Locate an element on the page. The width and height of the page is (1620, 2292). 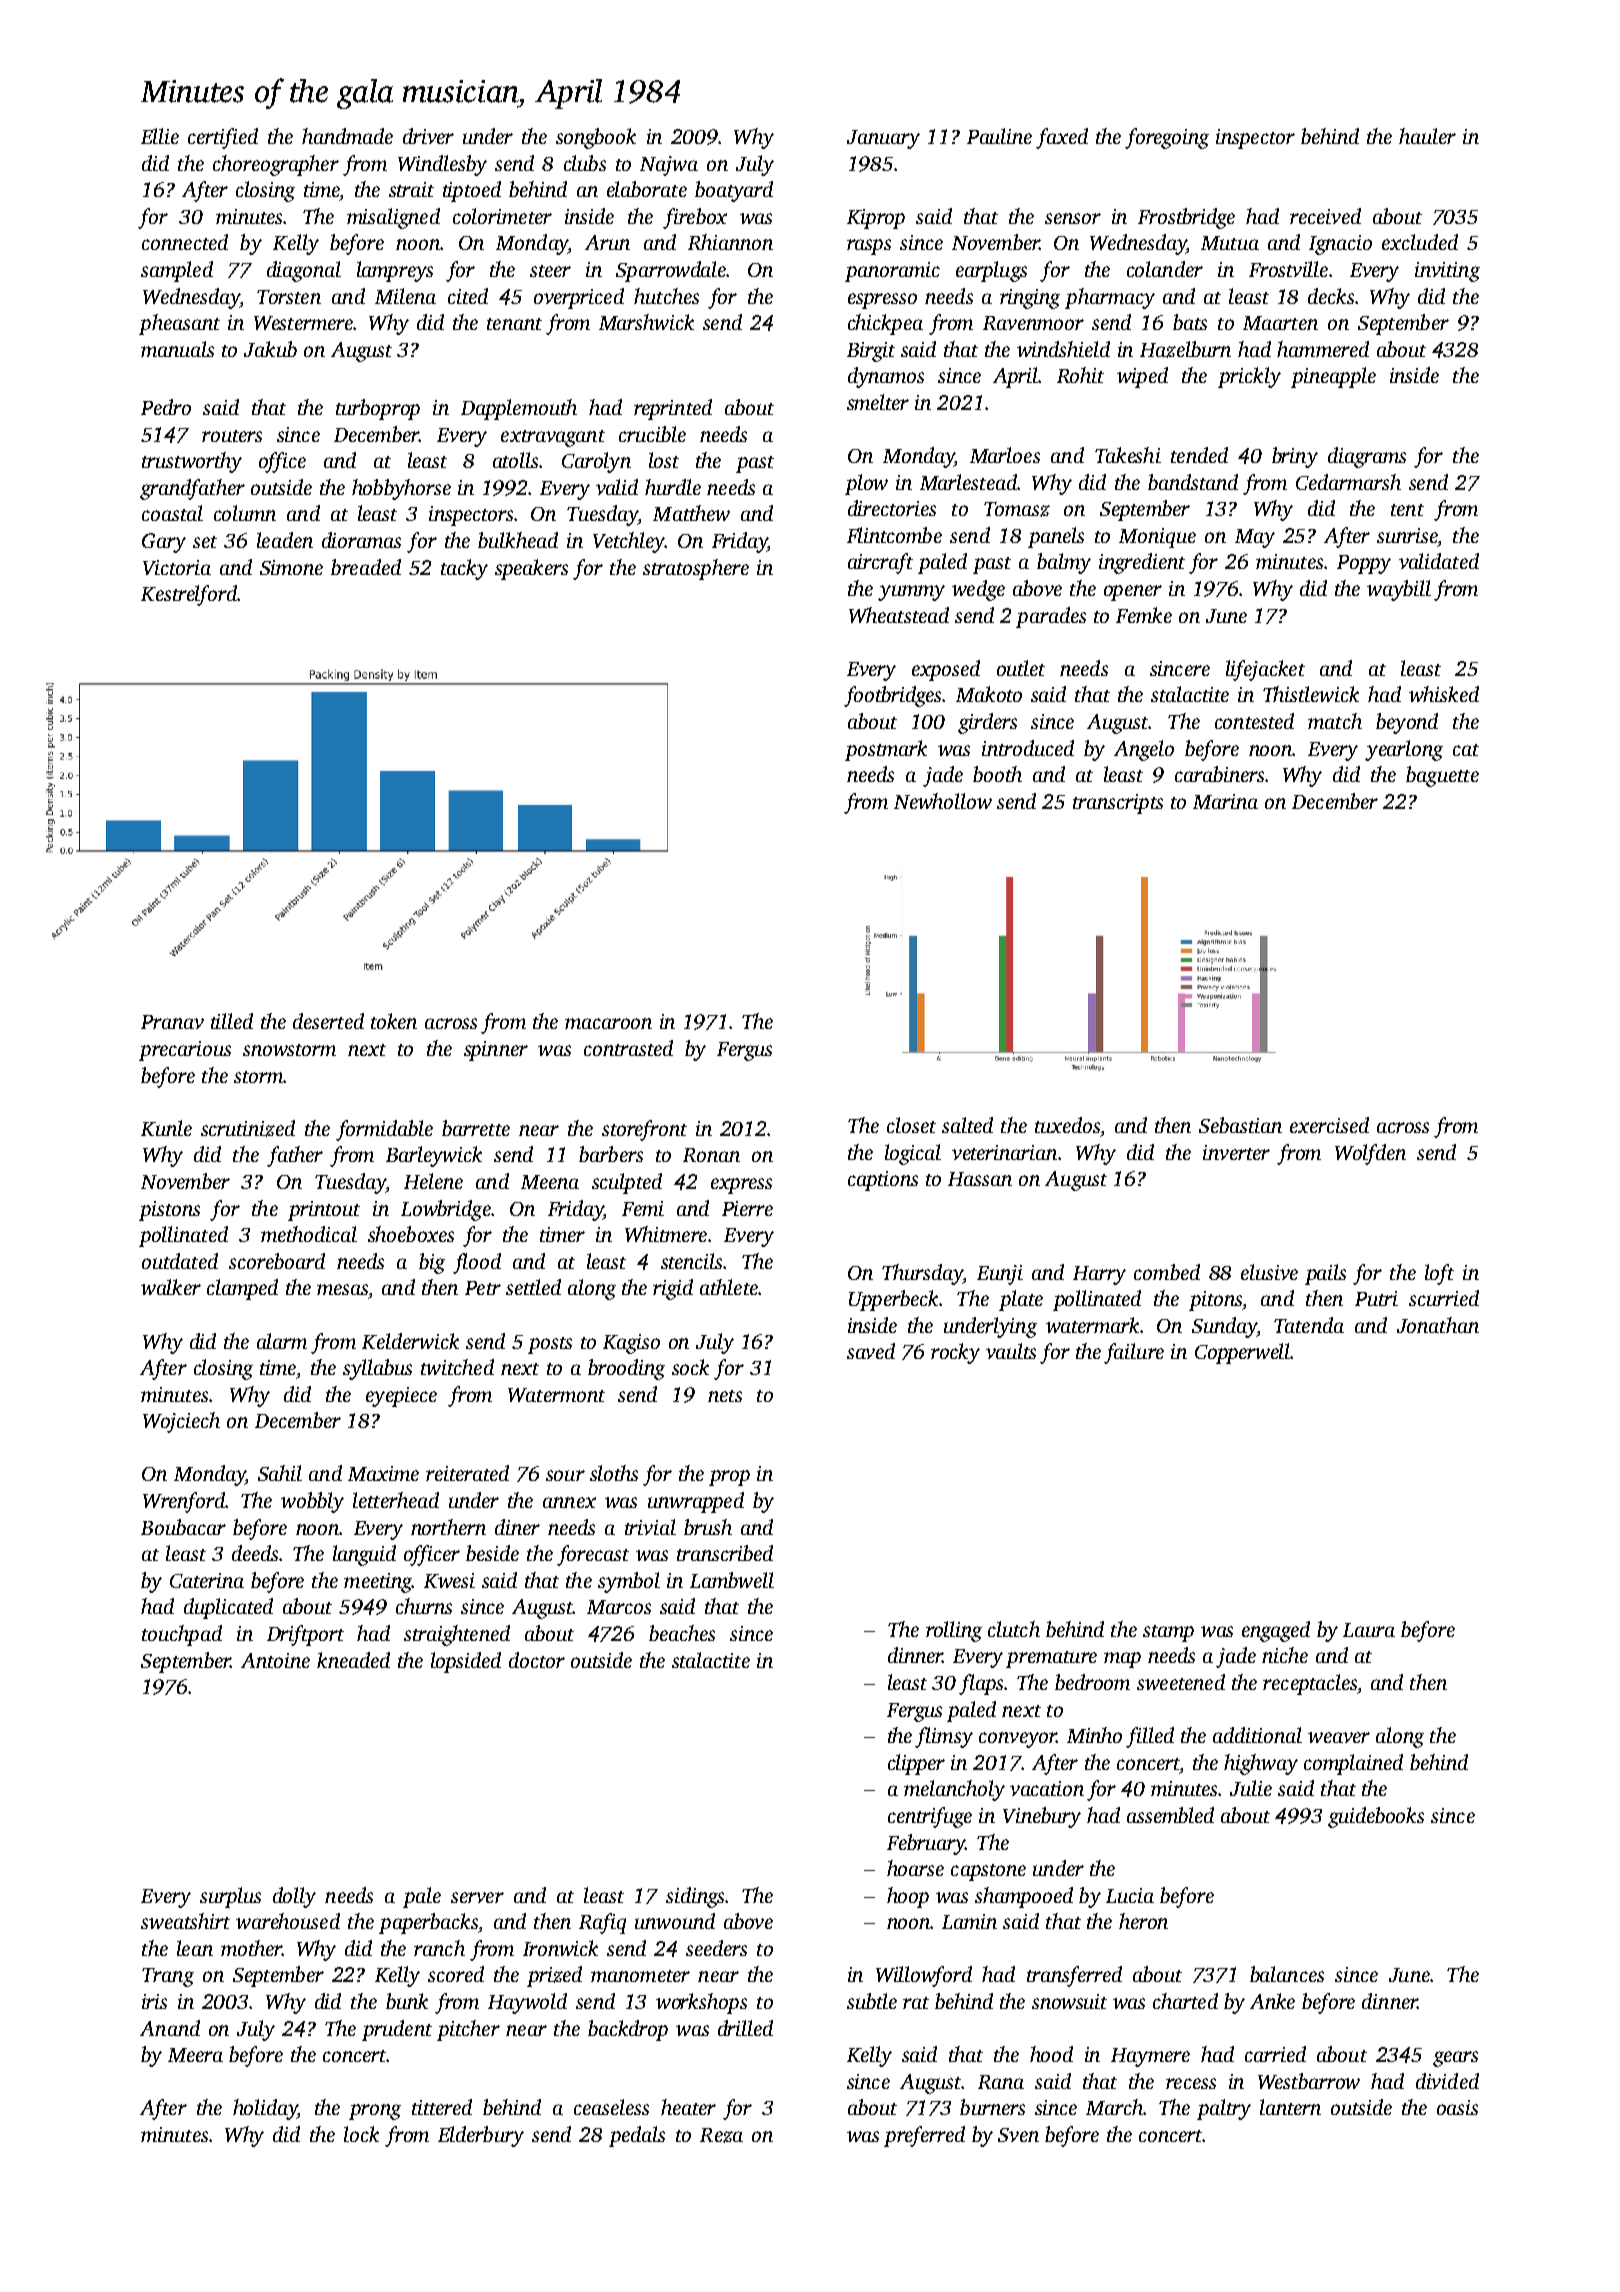
diagonal is located at coordinates (304, 271).
